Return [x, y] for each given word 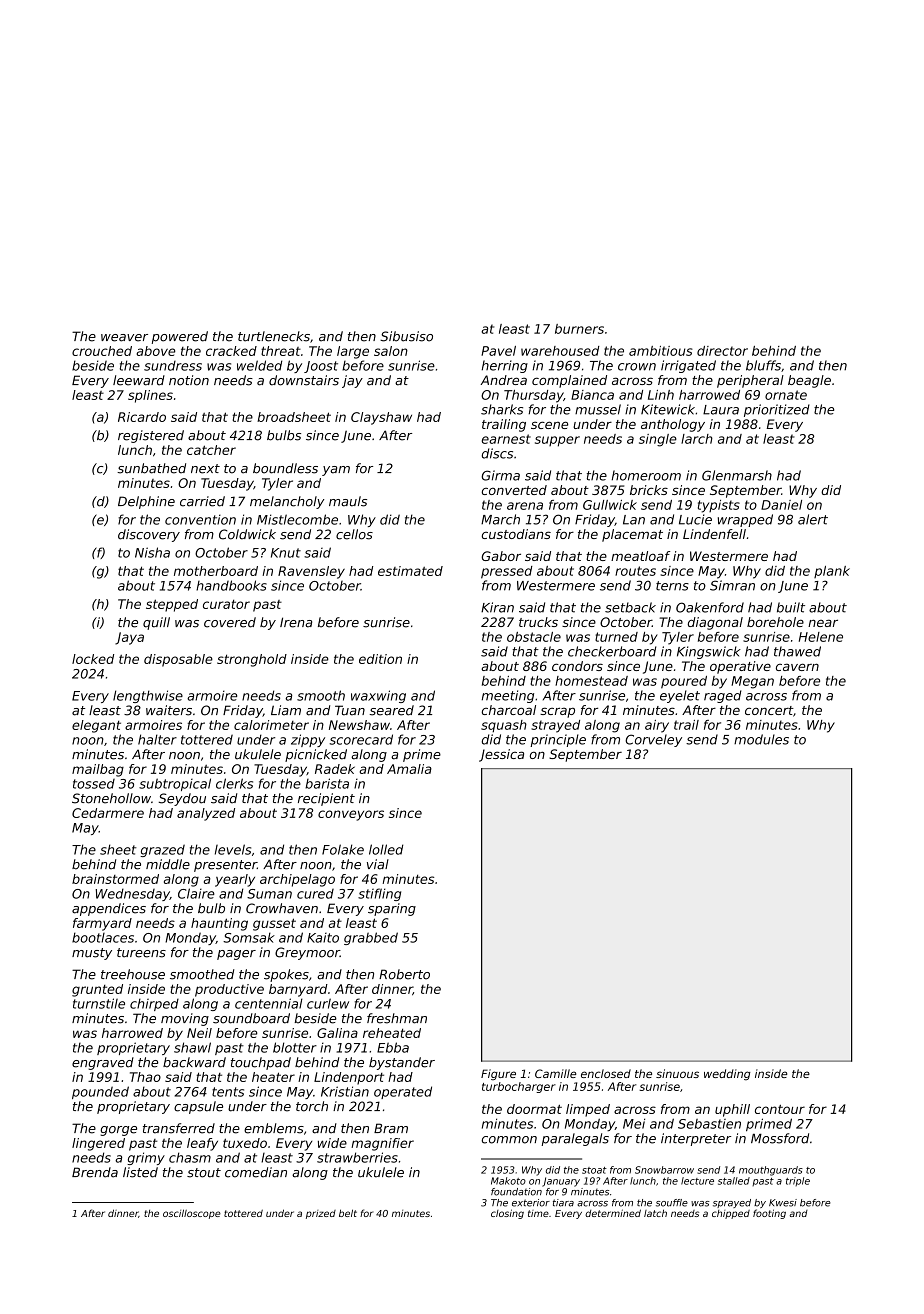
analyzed [206, 814]
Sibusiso [406, 336]
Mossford [780, 1138]
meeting [508, 696]
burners [579, 329]
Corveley [653, 740]
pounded [100, 1092]
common [509, 1140]
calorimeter [271, 725]
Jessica [501, 755]
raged [723, 696]
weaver [124, 338]
